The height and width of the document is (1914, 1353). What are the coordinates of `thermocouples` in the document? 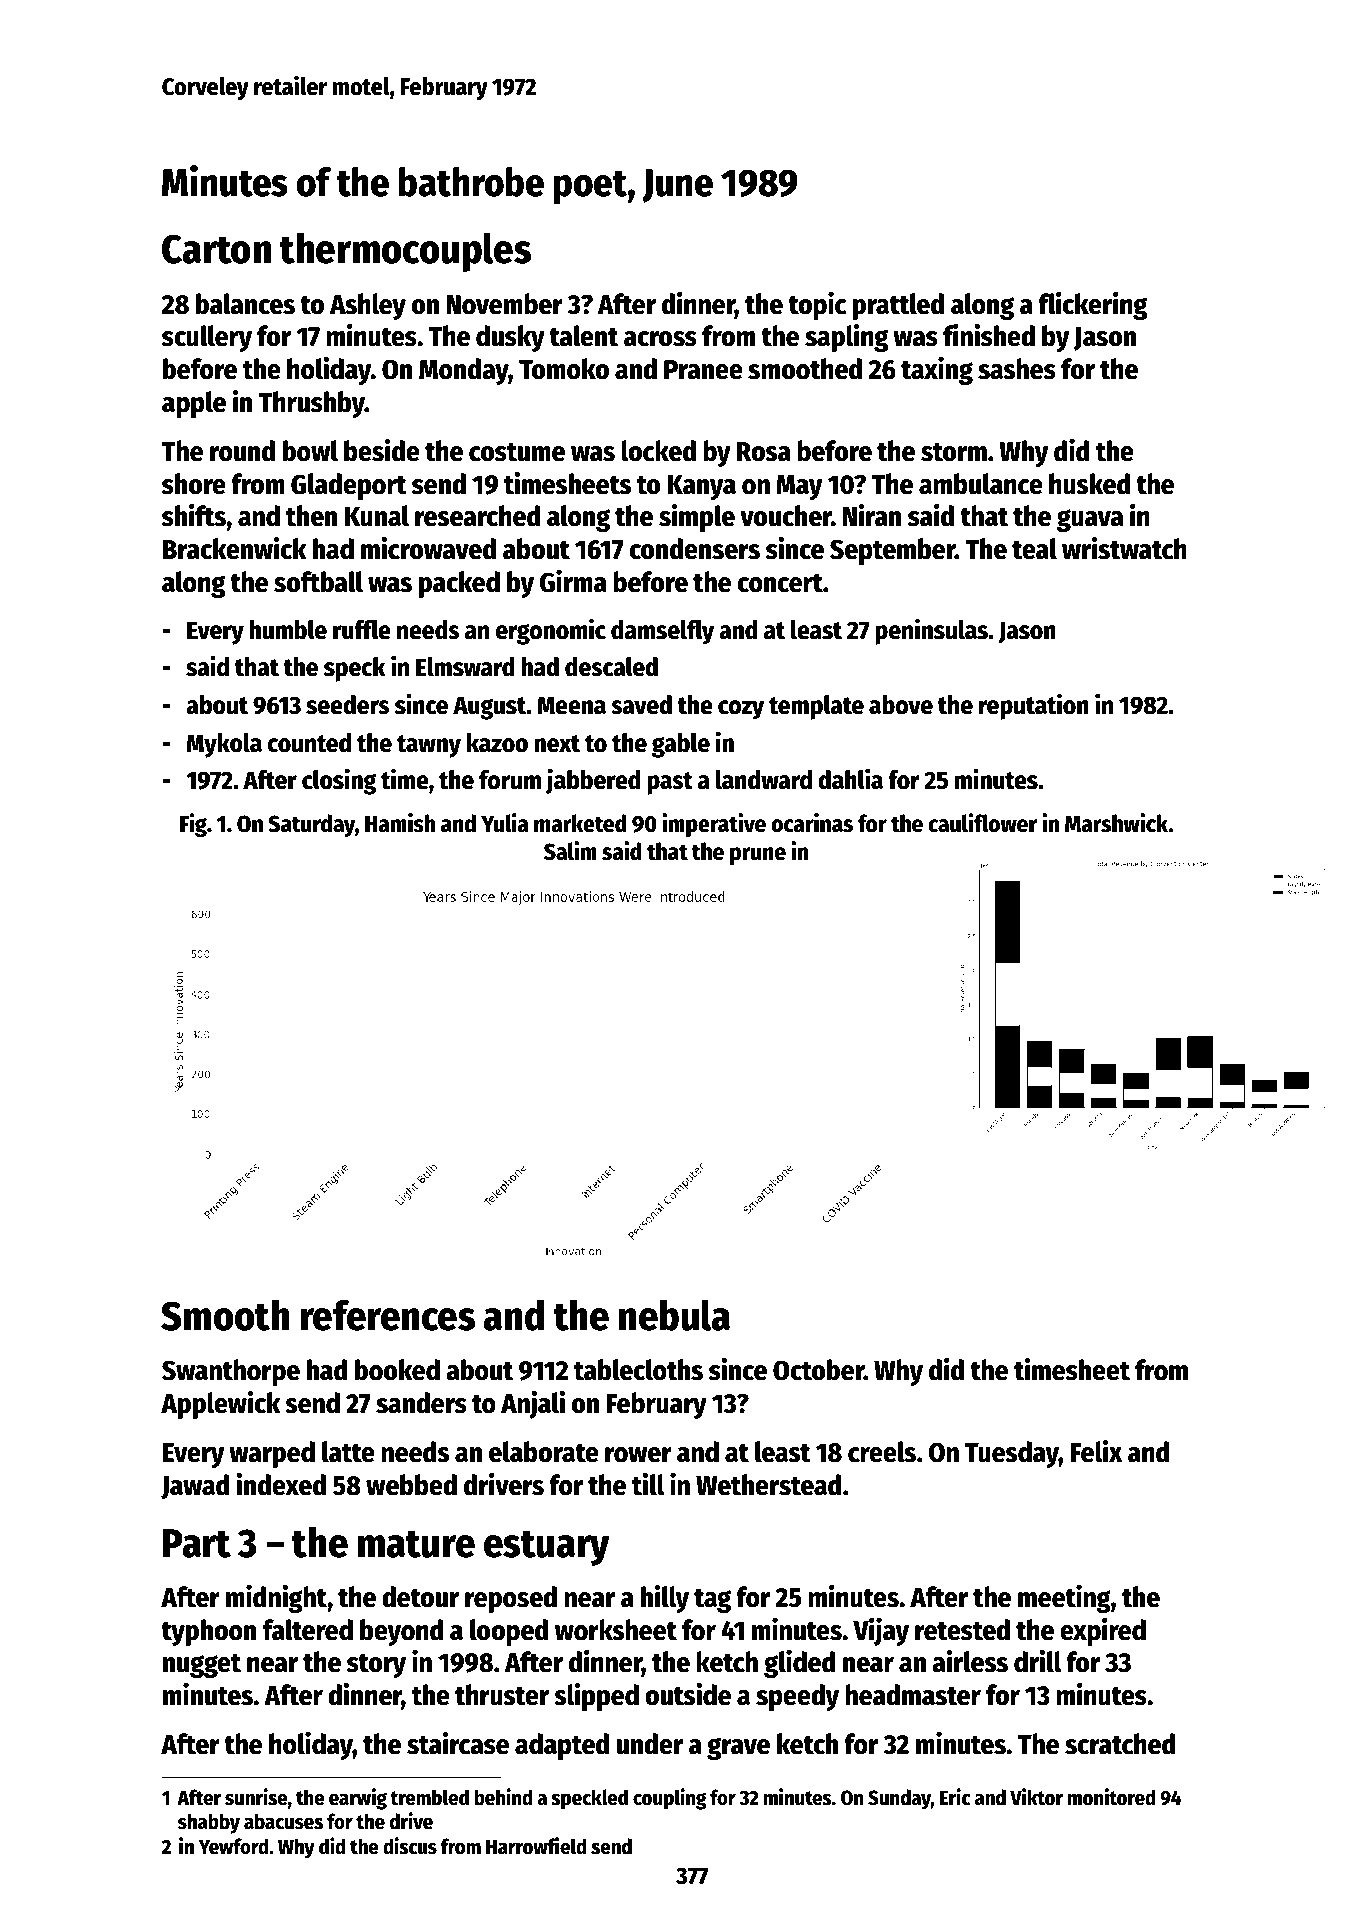 It's located at (405, 252).
